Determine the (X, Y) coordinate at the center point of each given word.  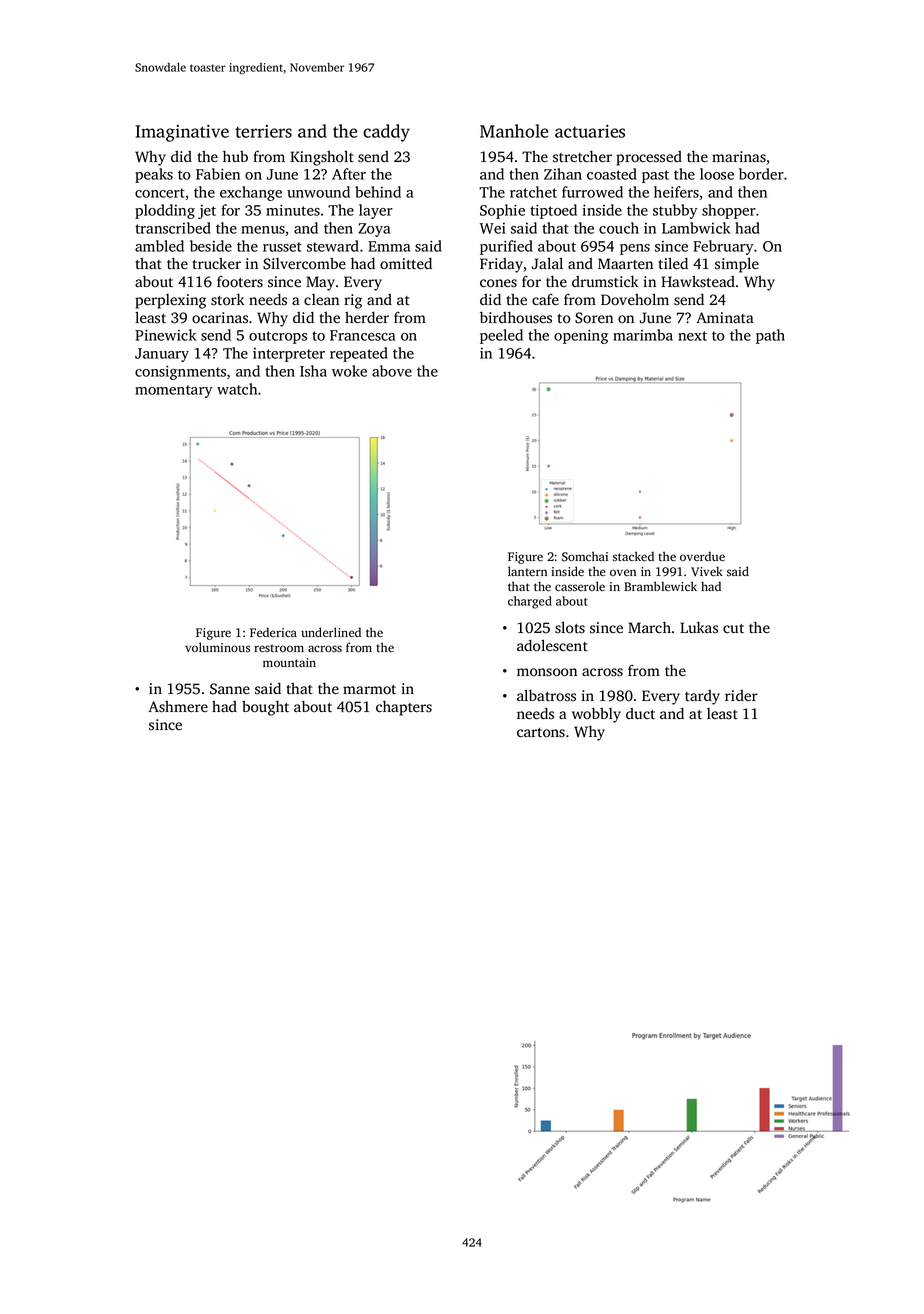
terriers (263, 131)
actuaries (590, 131)
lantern (527, 571)
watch (237, 389)
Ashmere (178, 707)
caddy (386, 133)
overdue (702, 556)
